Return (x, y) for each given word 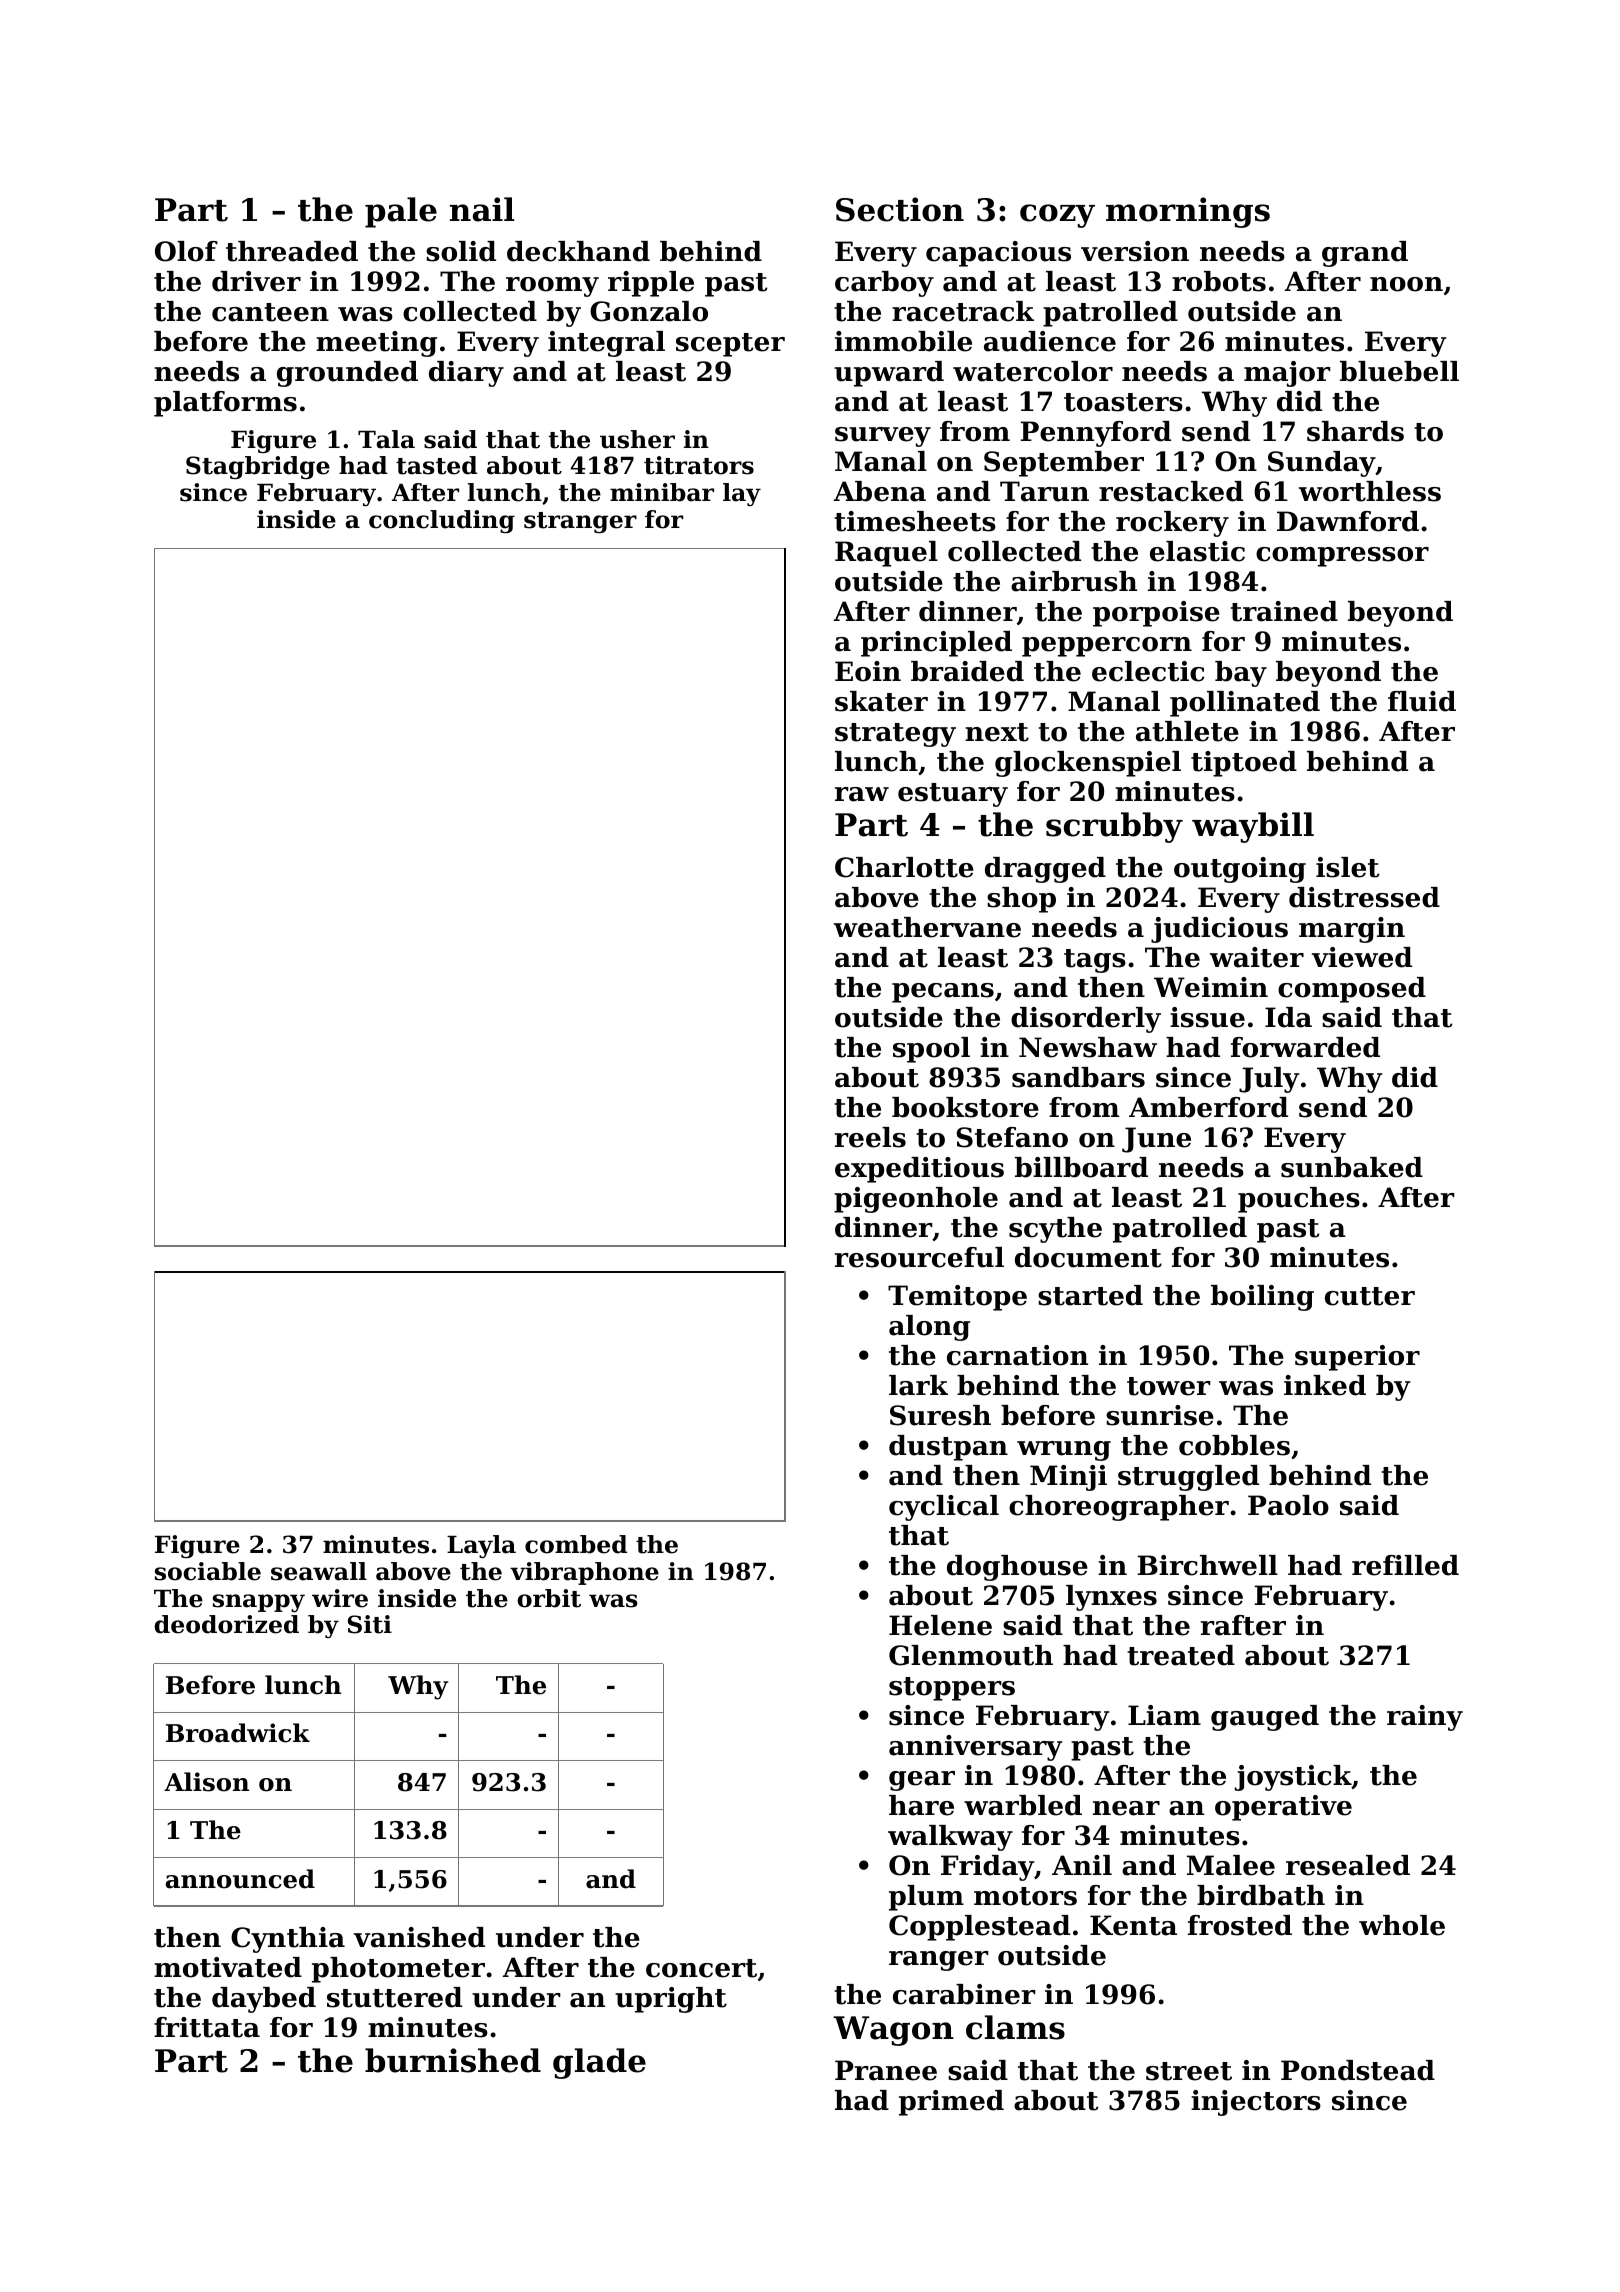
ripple (651, 284)
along (929, 1328)
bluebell (1399, 371)
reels (870, 1137)
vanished (419, 1937)
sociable (208, 1571)
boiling (1262, 1298)
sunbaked (1352, 1167)
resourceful (919, 1257)
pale (401, 212)
